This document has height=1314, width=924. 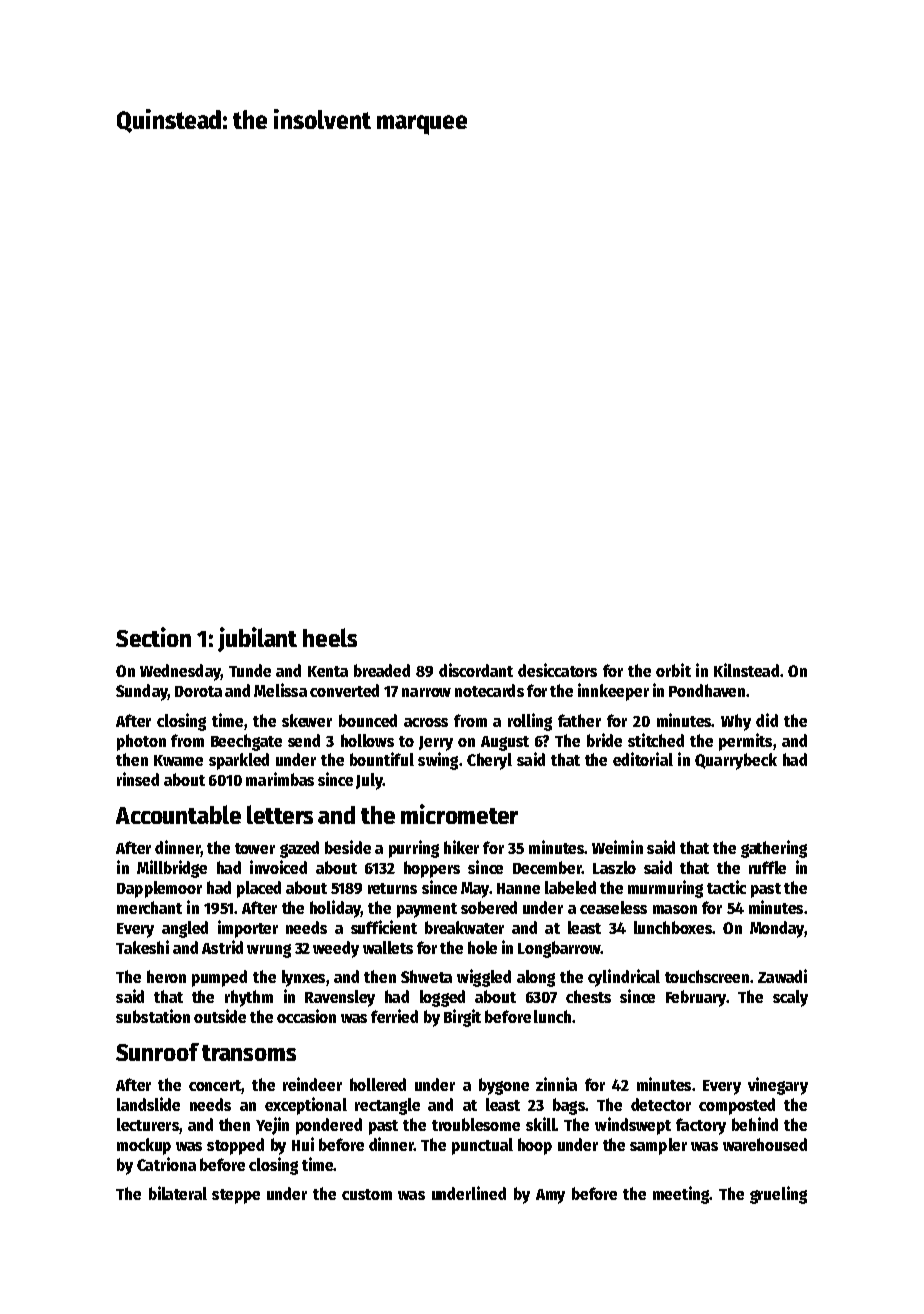 I want to click on landslide, so click(x=148, y=1104).
